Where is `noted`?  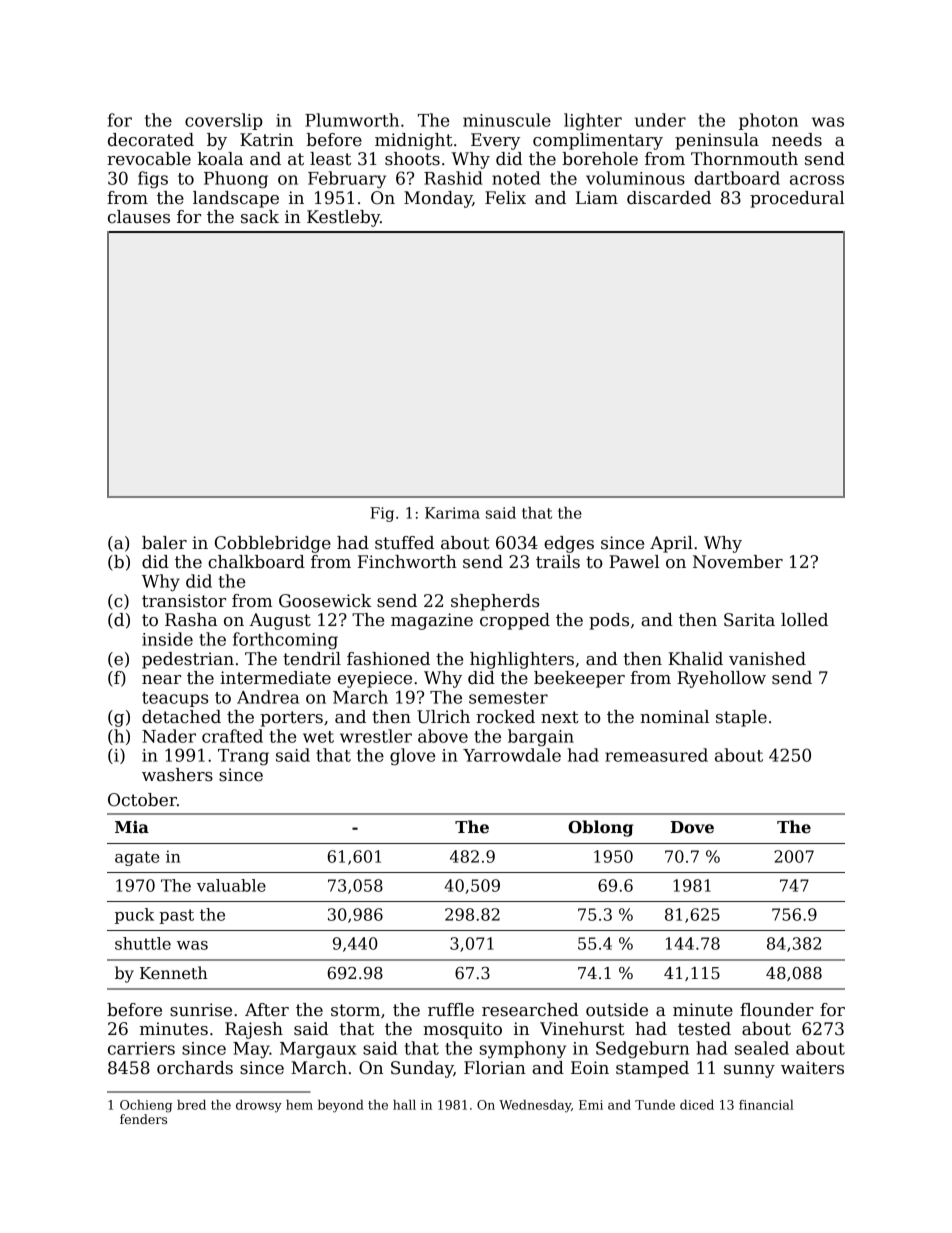 noted is located at coordinates (516, 178).
